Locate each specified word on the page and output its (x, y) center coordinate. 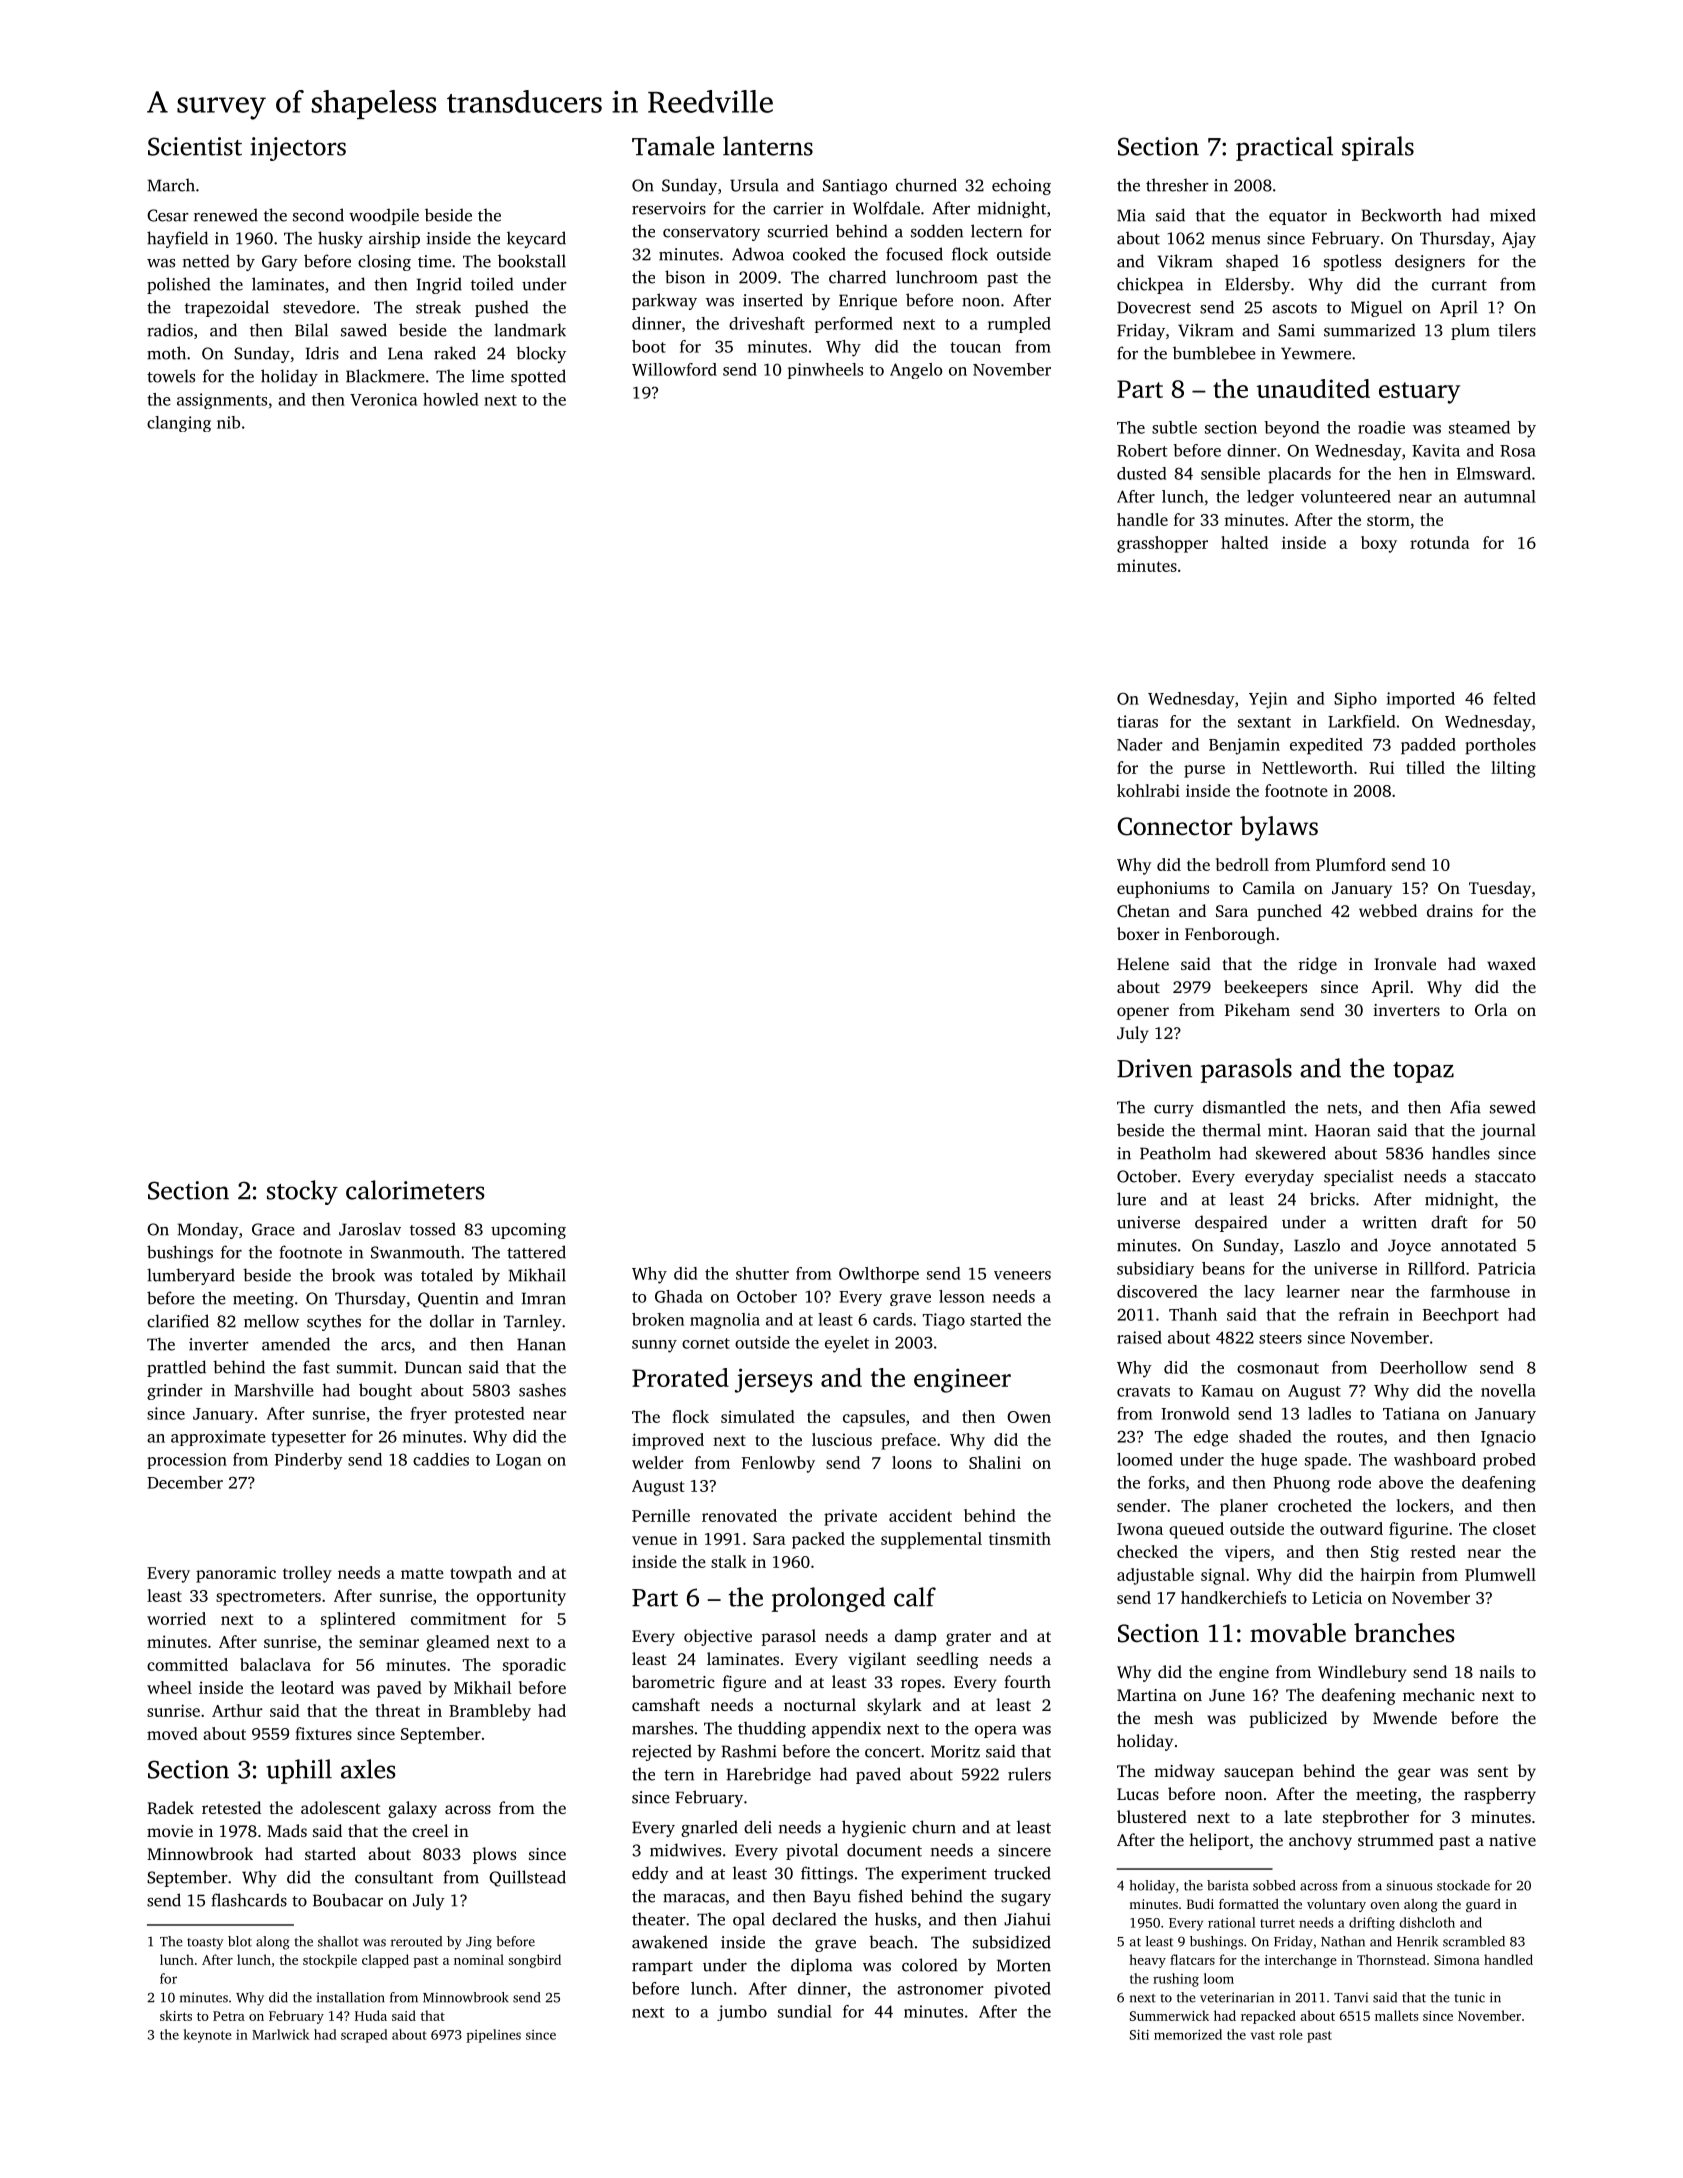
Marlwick (281, 2034)
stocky (302, 1192)
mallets (1396, 2015)
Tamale (673, 146)
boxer (1138, 933)
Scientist (195, 146)
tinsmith (1020, 1538)
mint (1285, 1130)
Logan (518, 1462)
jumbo (742, 2013)
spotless (1352, 262)
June (1227, 1695)
